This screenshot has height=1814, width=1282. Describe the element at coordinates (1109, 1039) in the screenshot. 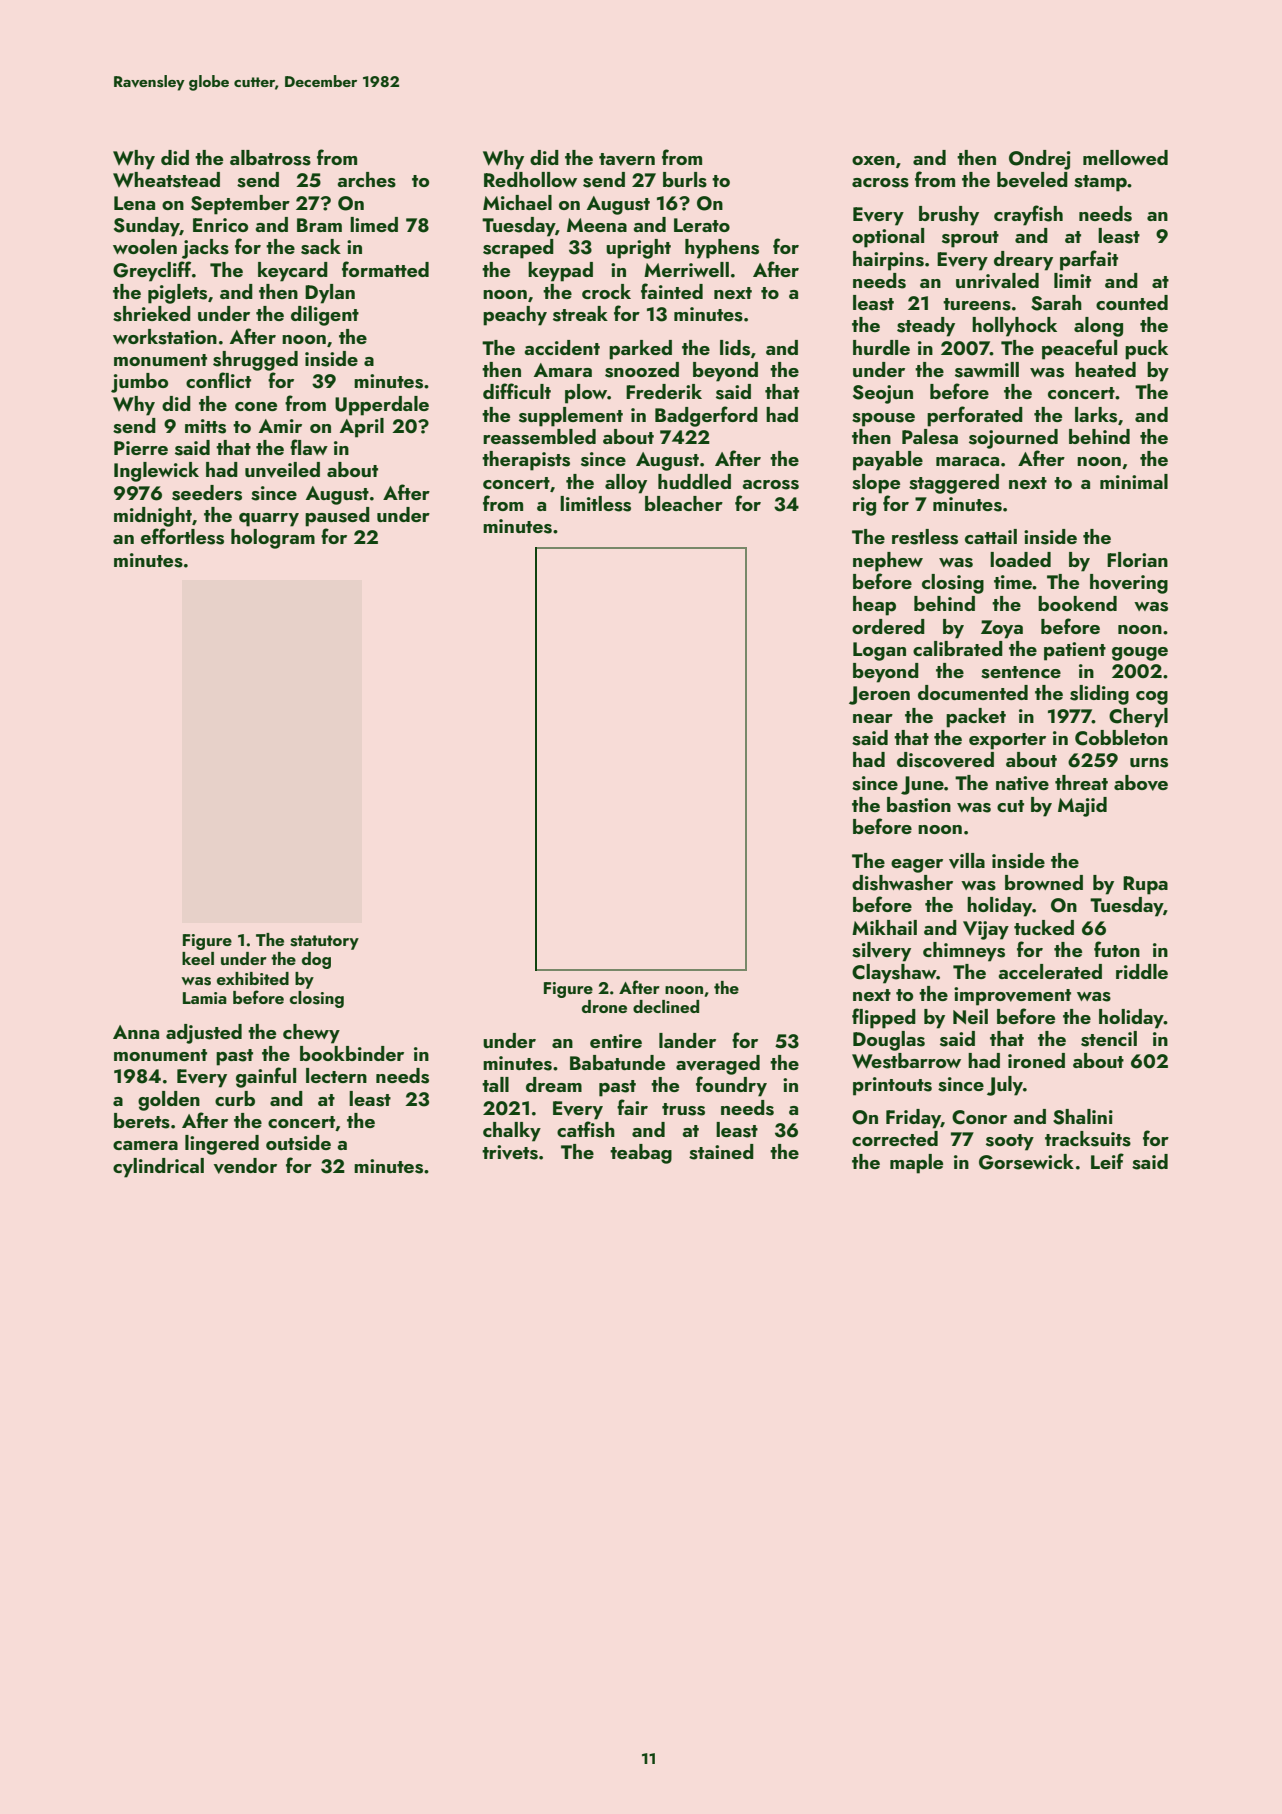

I see `stencil` at that location.
